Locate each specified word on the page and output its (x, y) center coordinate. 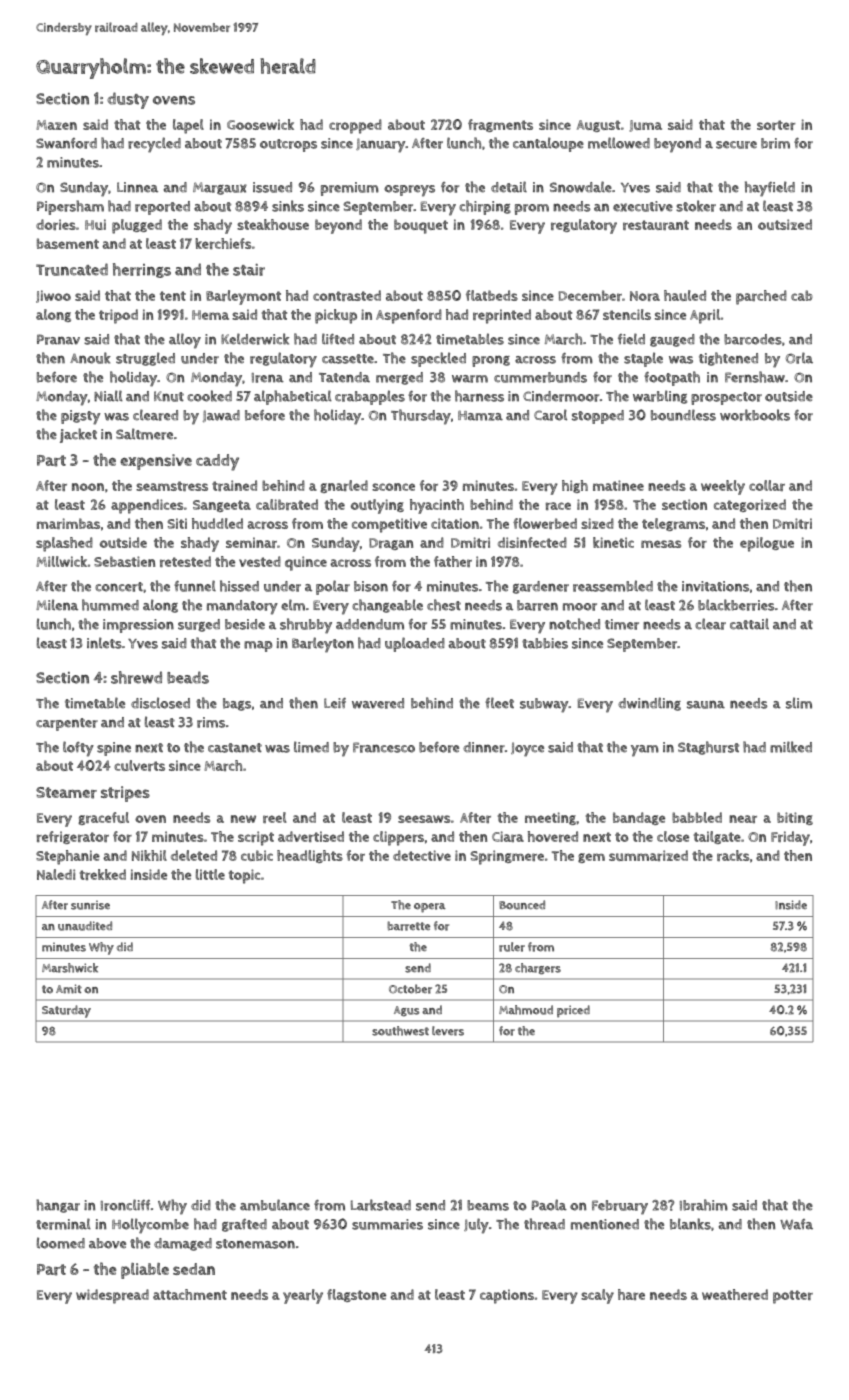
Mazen (56, 125)
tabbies (545, 643)
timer (622, 624)
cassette (348, 359)
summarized (648, 855)
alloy (185, 341)
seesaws (424, 819)
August (598, 126)
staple (643, 359)
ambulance (275, 1205)
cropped (355, 126)
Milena (57, 605)
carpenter (67, 724)
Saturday (66, 1011)
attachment (190, 1294)
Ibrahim (704, 1205)
